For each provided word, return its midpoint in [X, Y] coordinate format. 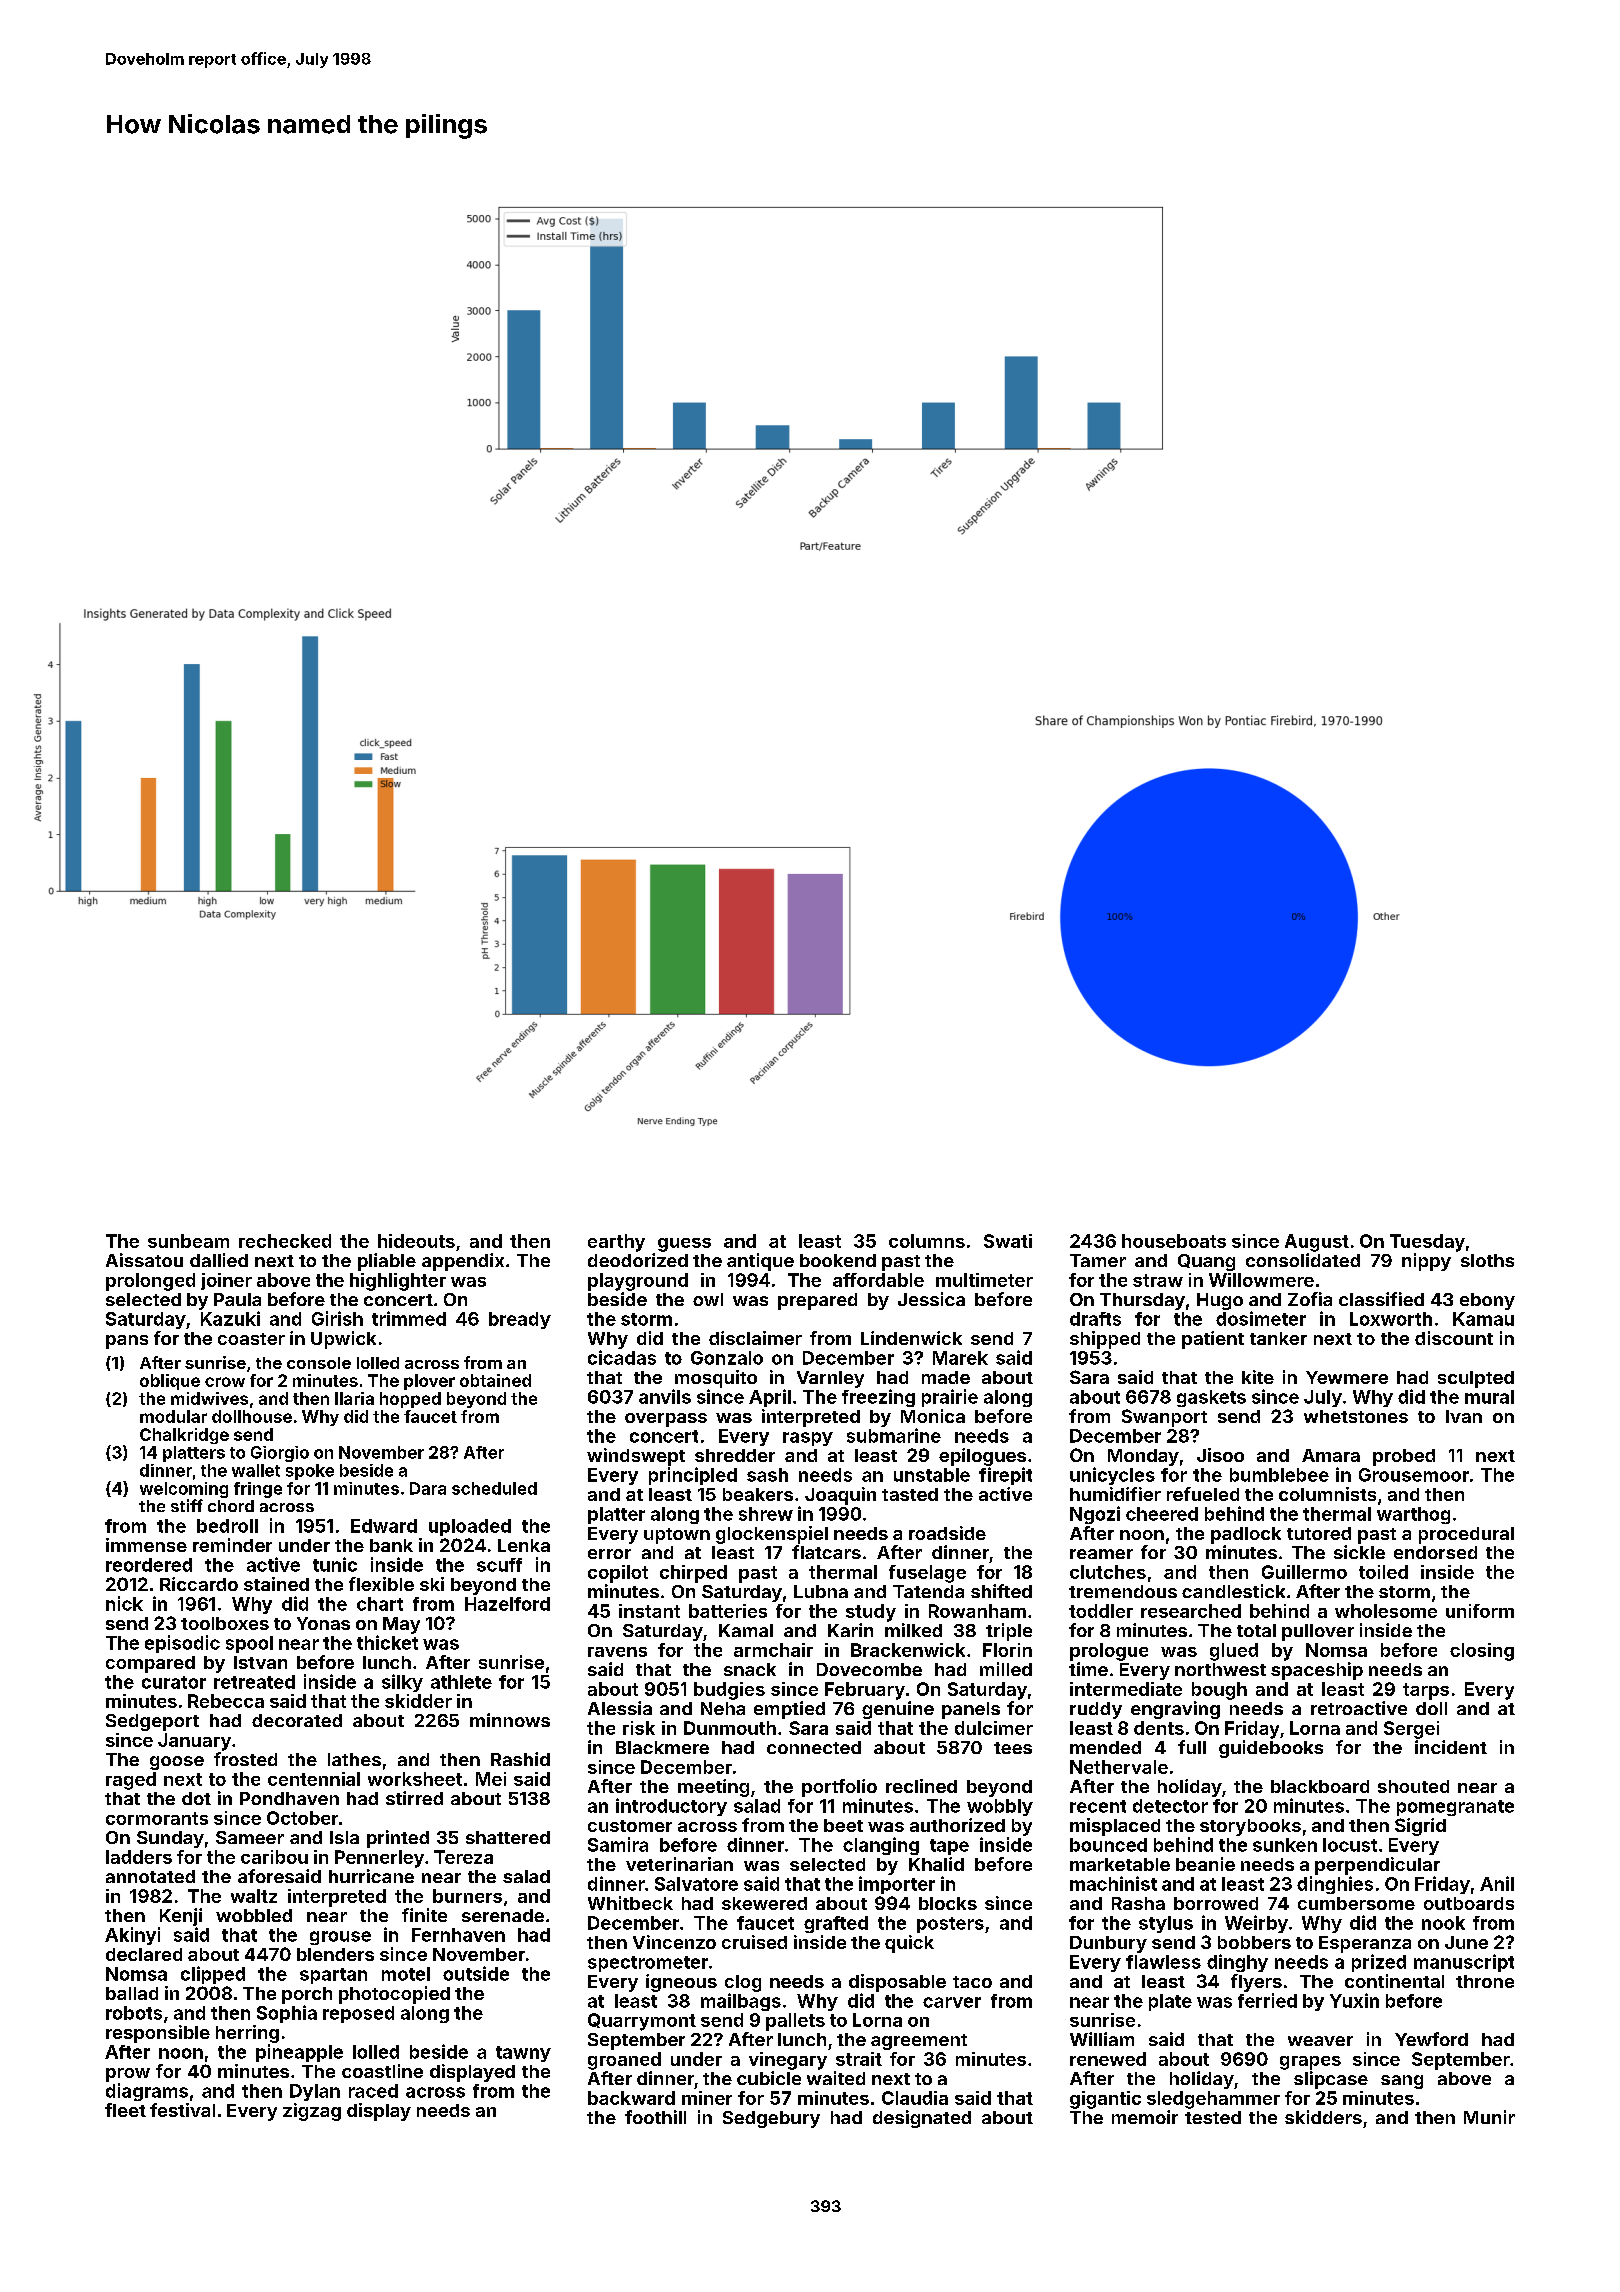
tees [1013, 1748]
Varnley [830, 1379]
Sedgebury [771, 2119]
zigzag [312, 2112]
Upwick [343, 1340]
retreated [254, 1682]
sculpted [1476, 1379]
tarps [1426, 1691]
